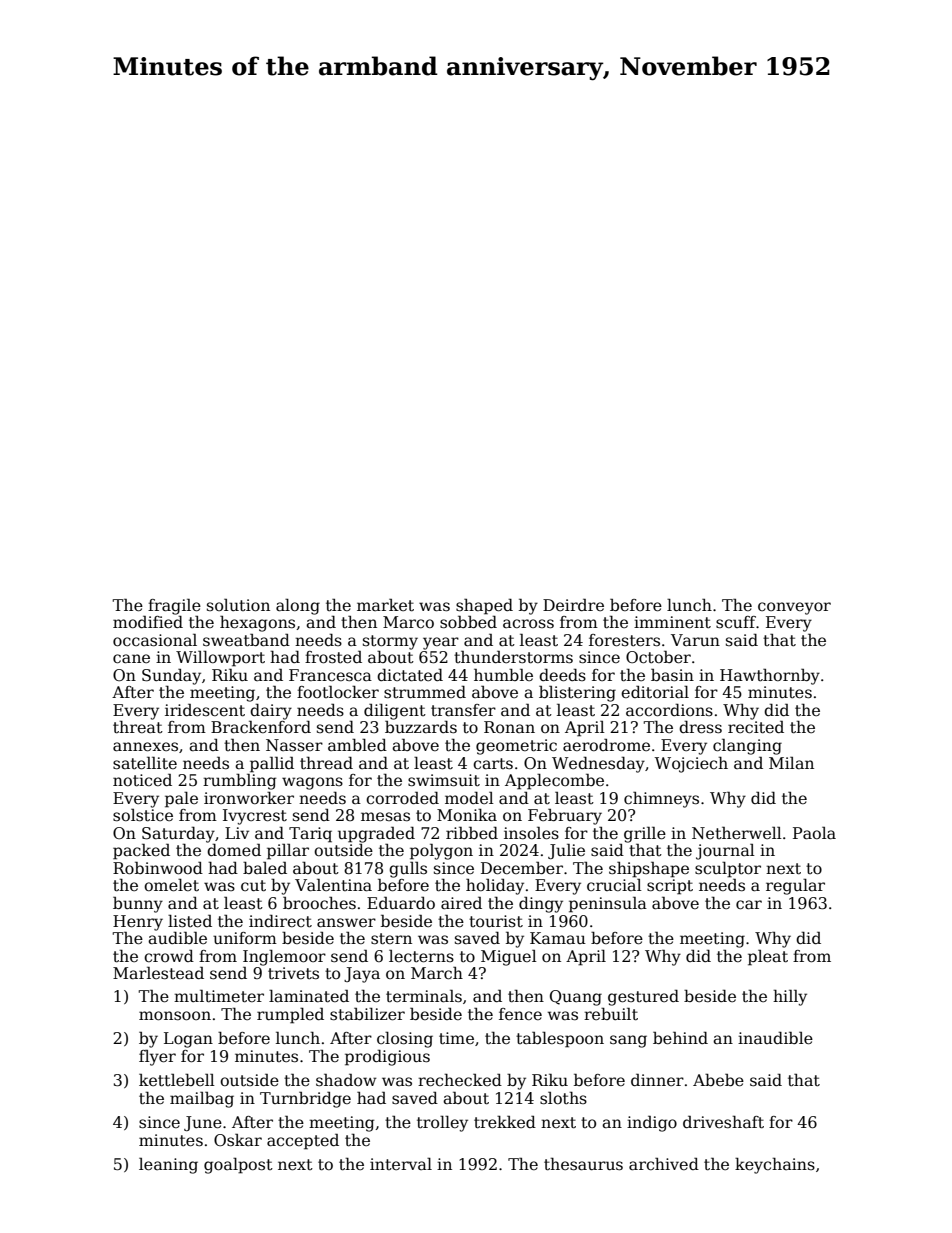 This screenshot has height=1233, width=952. What do you see at coordinates (169, 955) in the screenshot?
I see `crowd` at bounding box center [169, 955].
